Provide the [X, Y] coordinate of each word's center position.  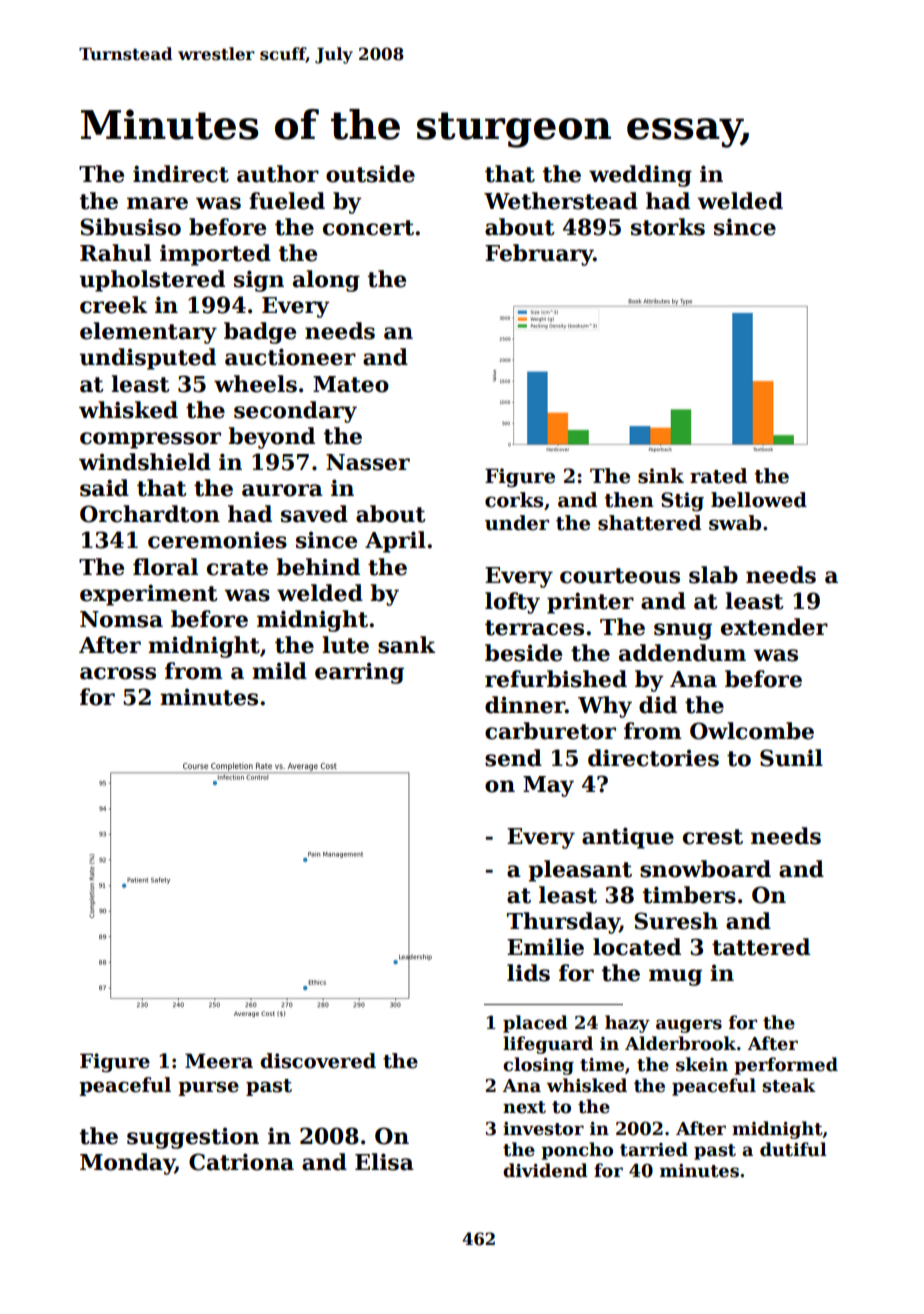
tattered [761, 947]
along [326, 281]
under [517, 523]
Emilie [545, 947]
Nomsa [121, 619]
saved [314, 514]
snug [683, 631]
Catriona [241, 1162]
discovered [318, 1061]
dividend [545, 1170]
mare [157, 203]
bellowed [759, 500]
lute [345, 645]
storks [668, 227]
